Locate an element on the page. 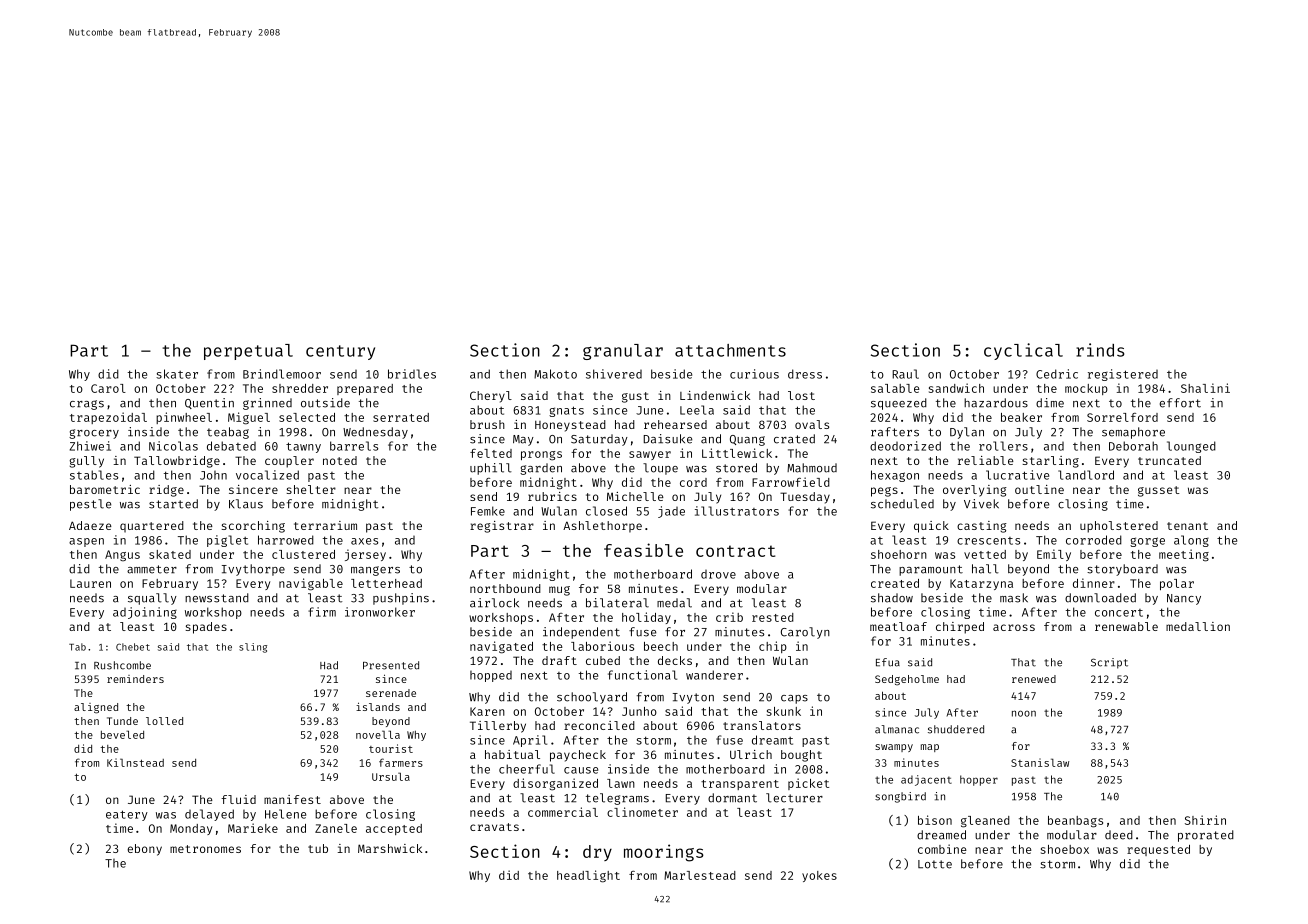 The image size is (1308, 924). perpetual is located at coordinates (248, 352).
